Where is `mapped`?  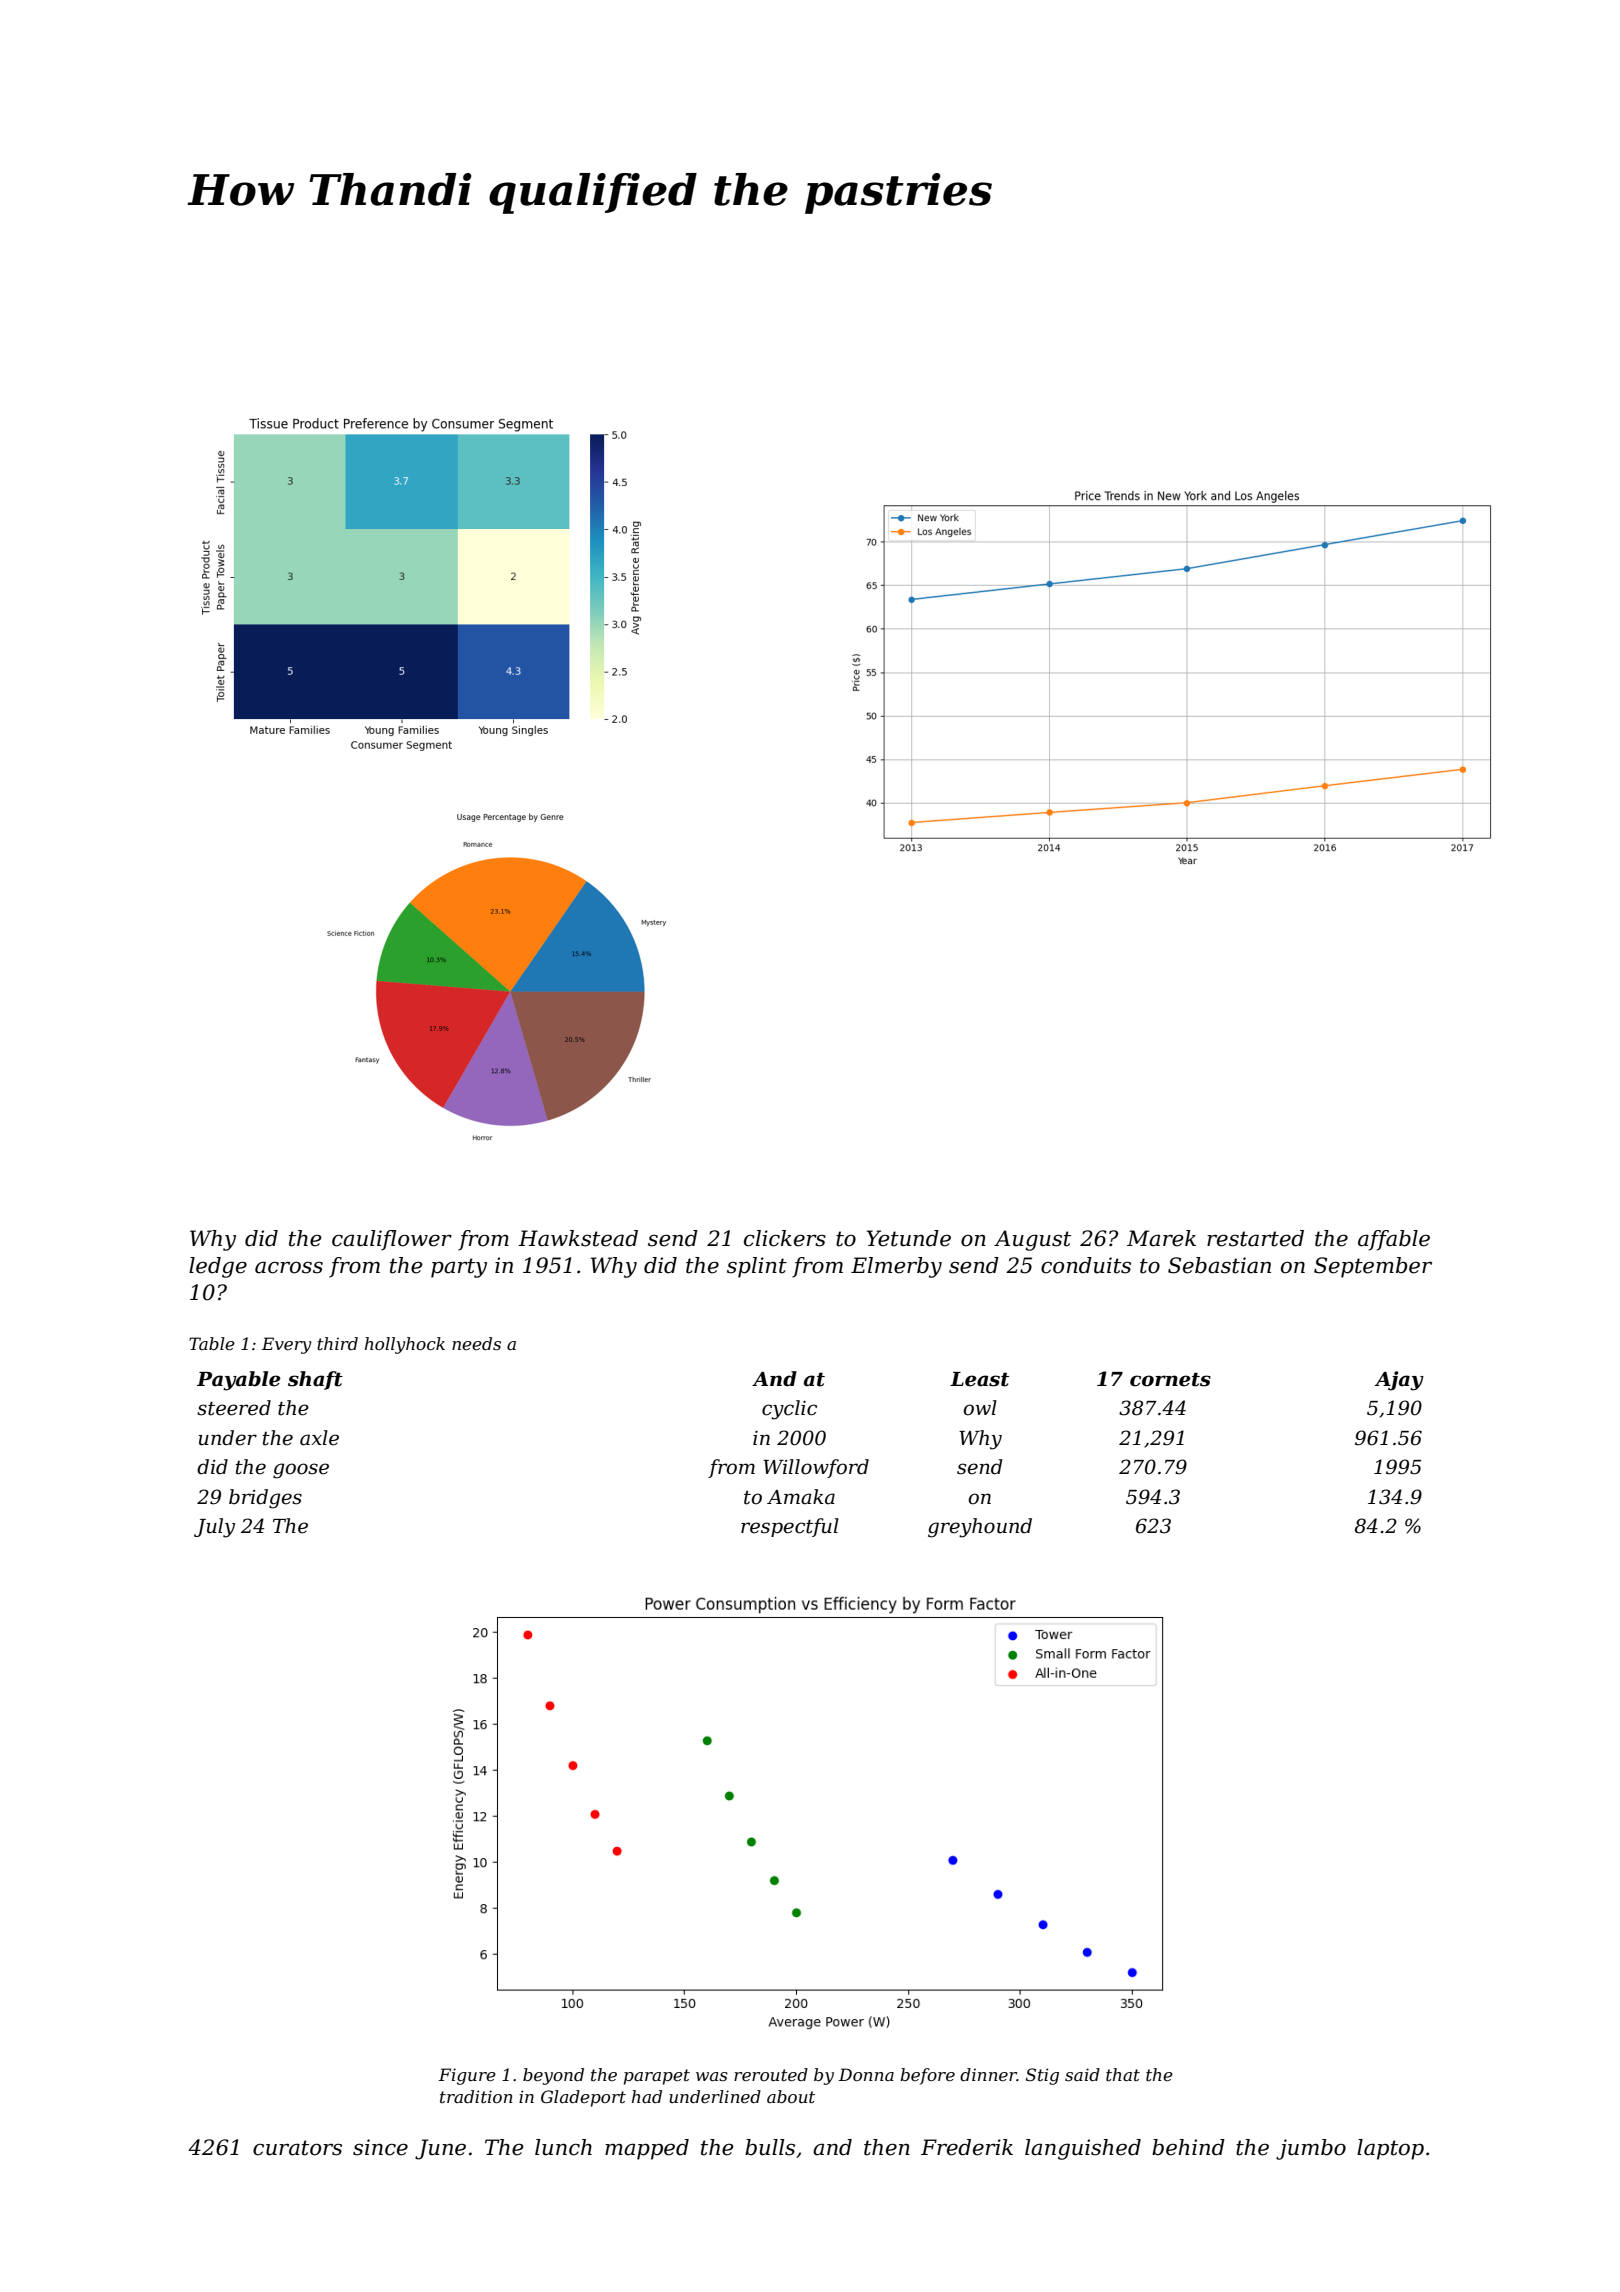 mapped is located at coordinates (647, 2149).
